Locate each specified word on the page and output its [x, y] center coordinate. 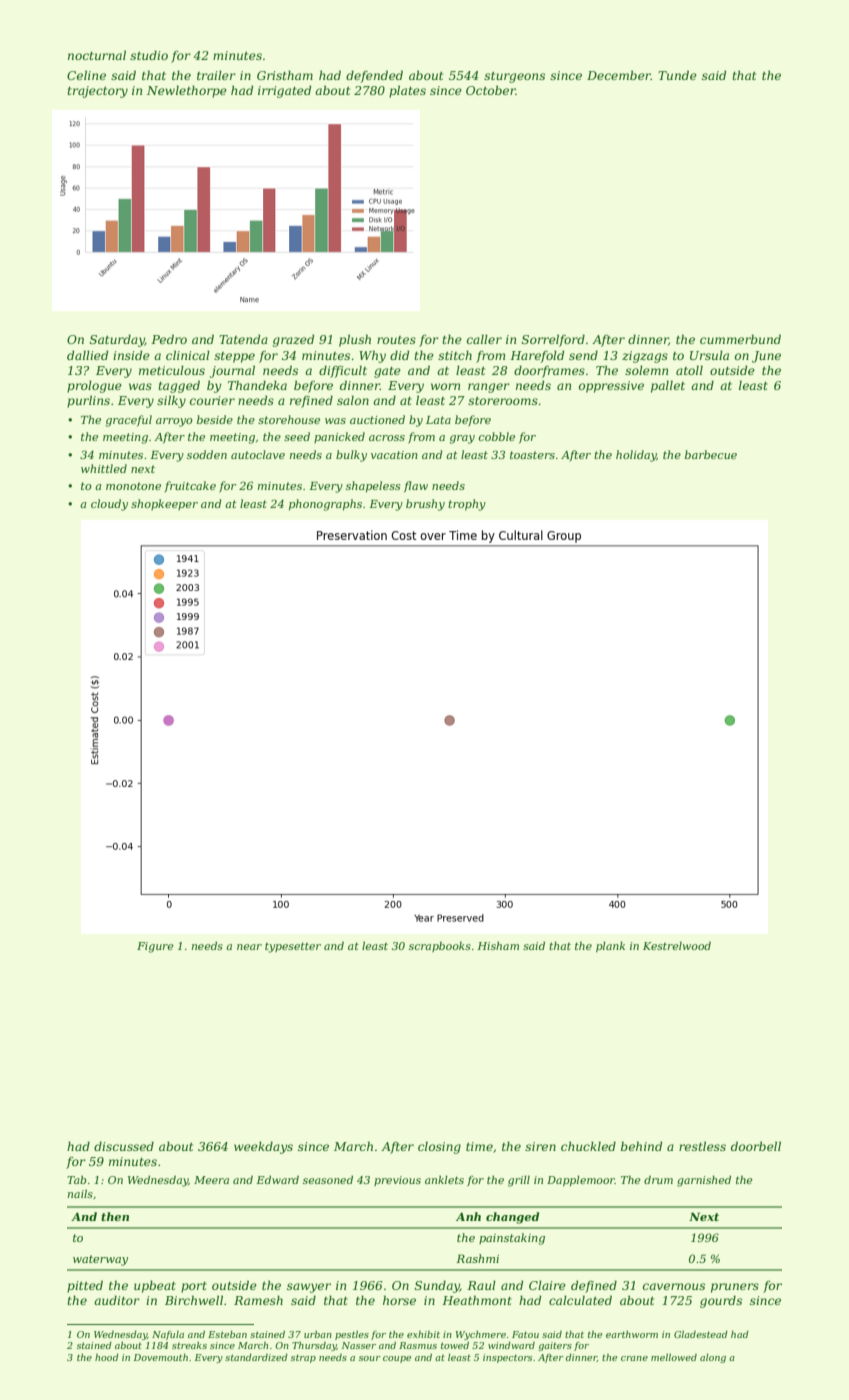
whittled [104, 468]
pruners [735, 1288]
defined [594, 1286]
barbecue [711, 454]
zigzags [645, 357]
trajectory [97, 92]
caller [484, 339]
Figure [155, 947]
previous [397, 1181]
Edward [277, 1180]
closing [439, 1147]
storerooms [503, 401]
